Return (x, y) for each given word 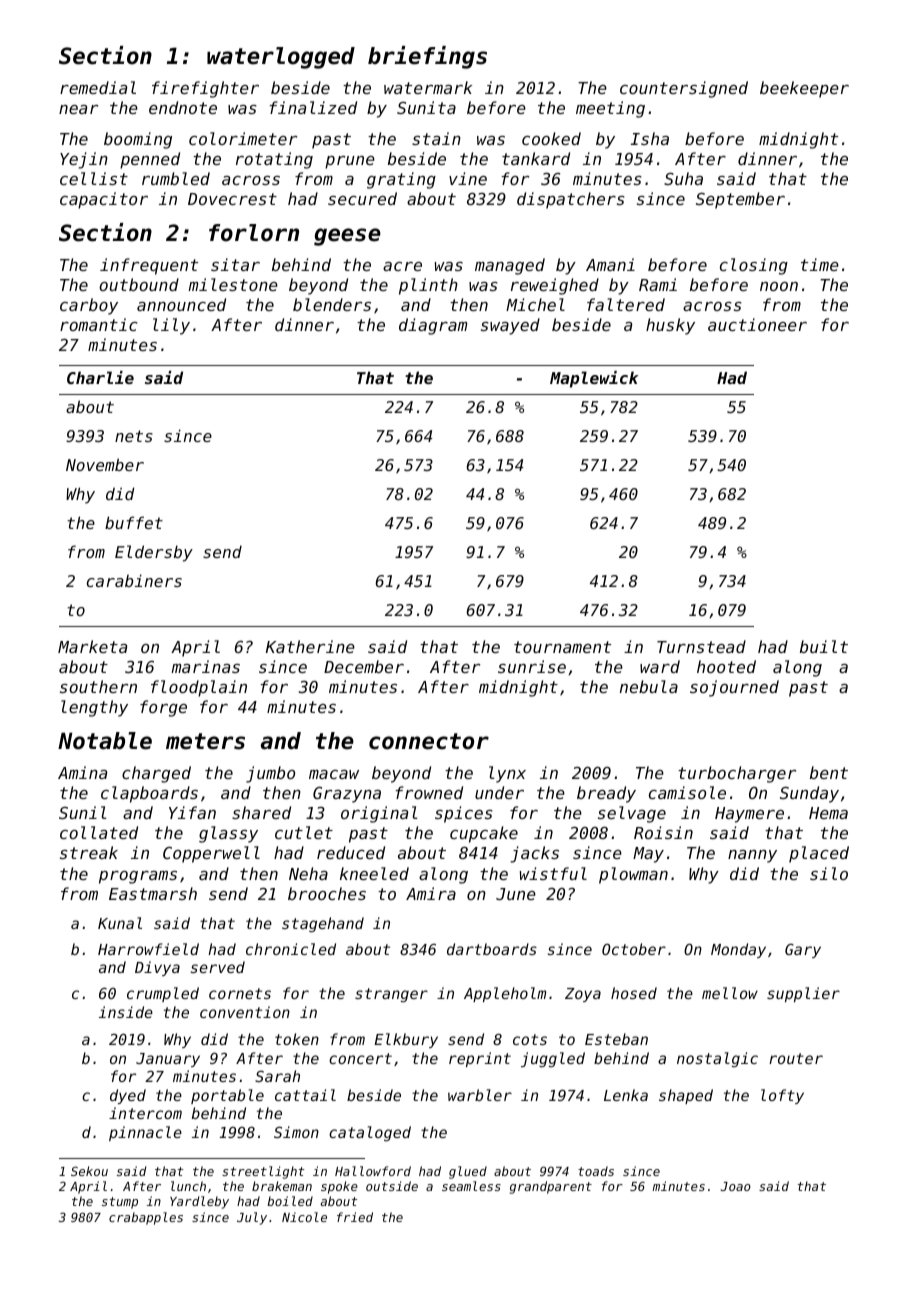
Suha (683, 178)
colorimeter (243, 138)
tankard (536, 158)
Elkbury (406, 1040)
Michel (535, 304)
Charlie (100, 377)
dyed (128, 1096)
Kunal (120, 923)
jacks (535, 854)
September (740, 200)
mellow (730, 993)
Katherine (310, 646)
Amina (82, 772)
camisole (687, 792)
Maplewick (594, 379)
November (105, 464)
